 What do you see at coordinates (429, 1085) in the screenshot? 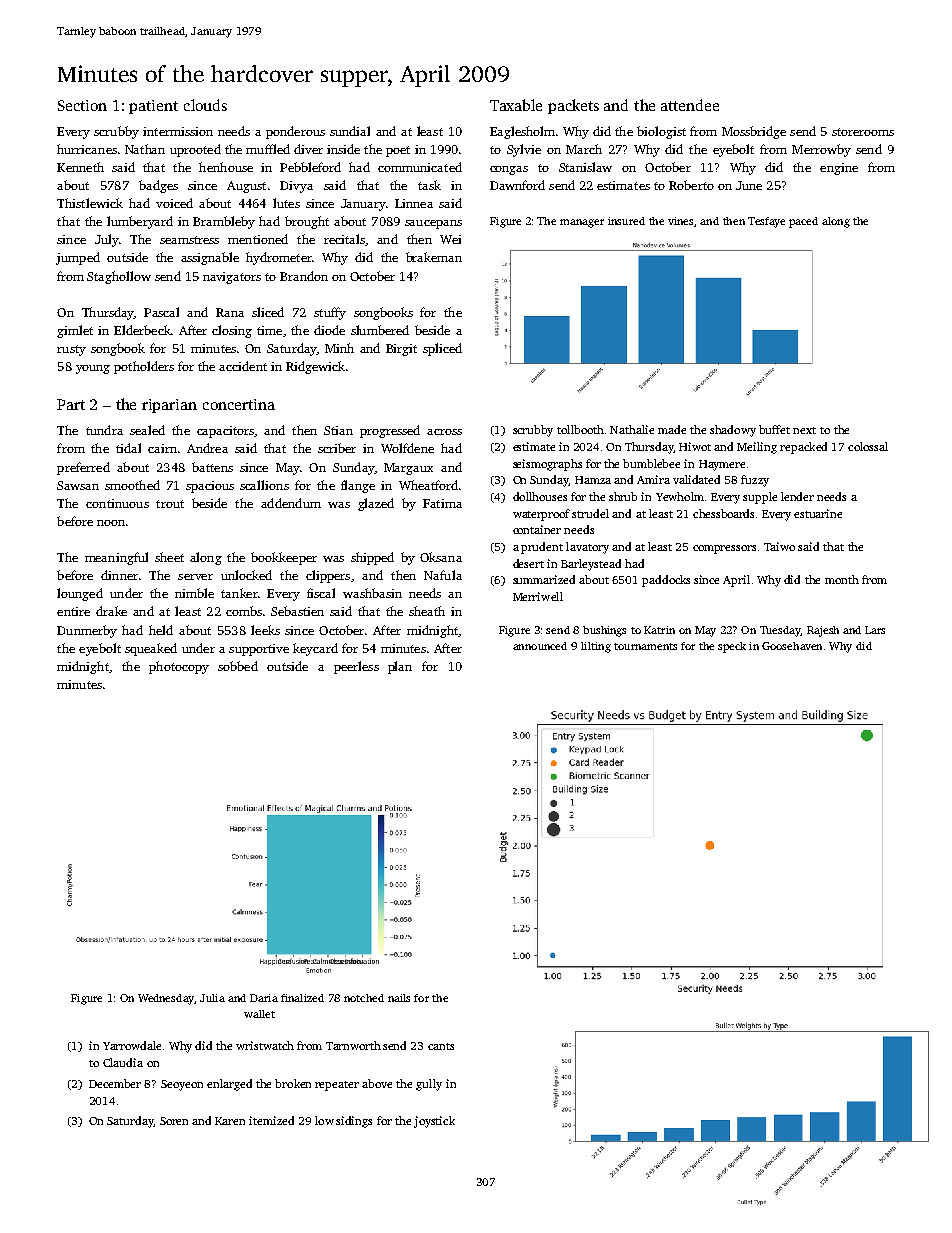
I see `gully` at bounding box center [429, 1085].
